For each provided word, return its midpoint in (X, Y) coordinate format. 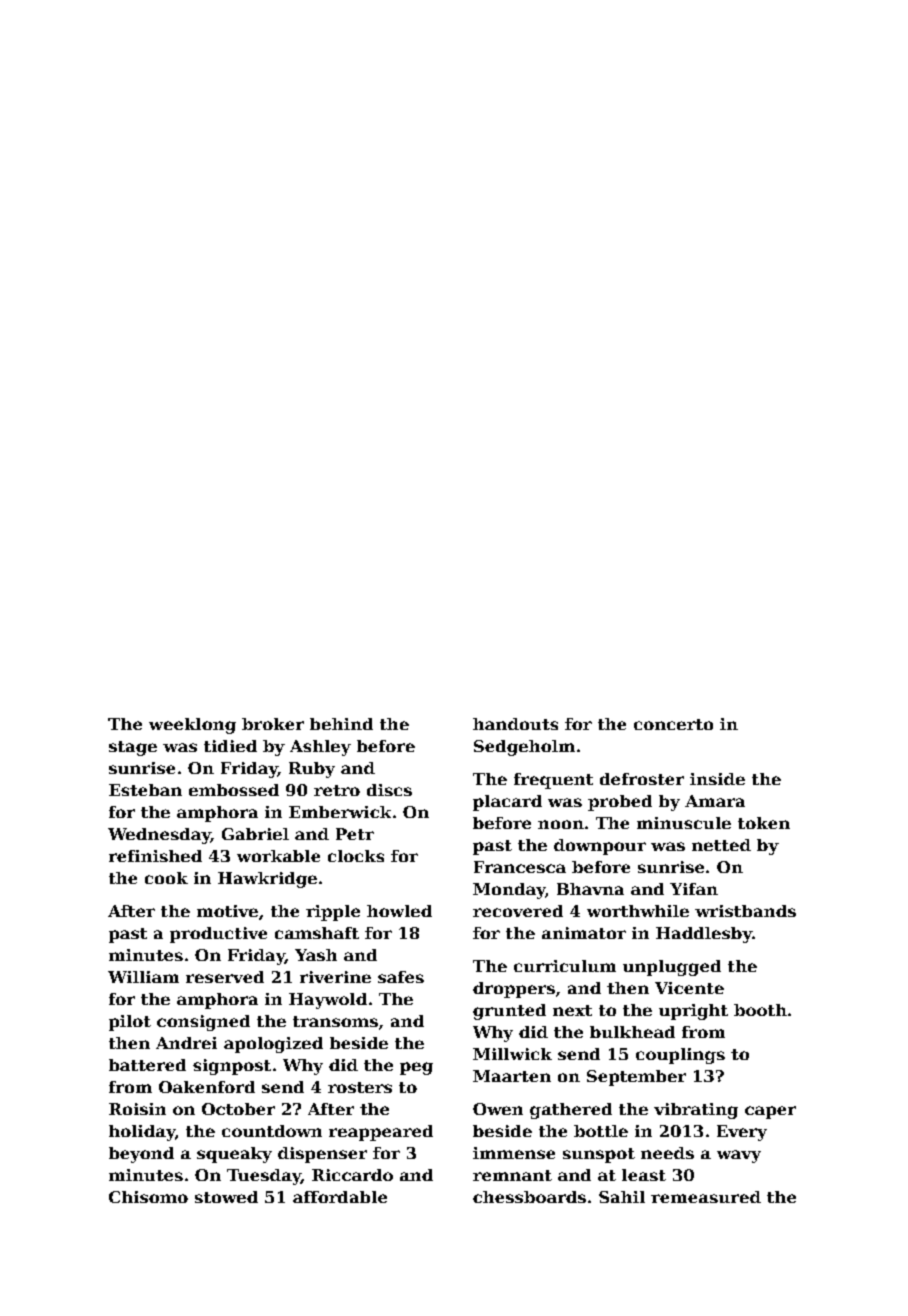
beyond (141, 1155)
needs (667, 1153)
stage (133, 748)
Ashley (320, 748)
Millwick (512, 1054)
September (636, 1078)
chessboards (529, 1197)
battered (147, 1065)
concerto (673, 724)
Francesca (520, 867)
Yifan (694, 889)
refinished (155, 856)
